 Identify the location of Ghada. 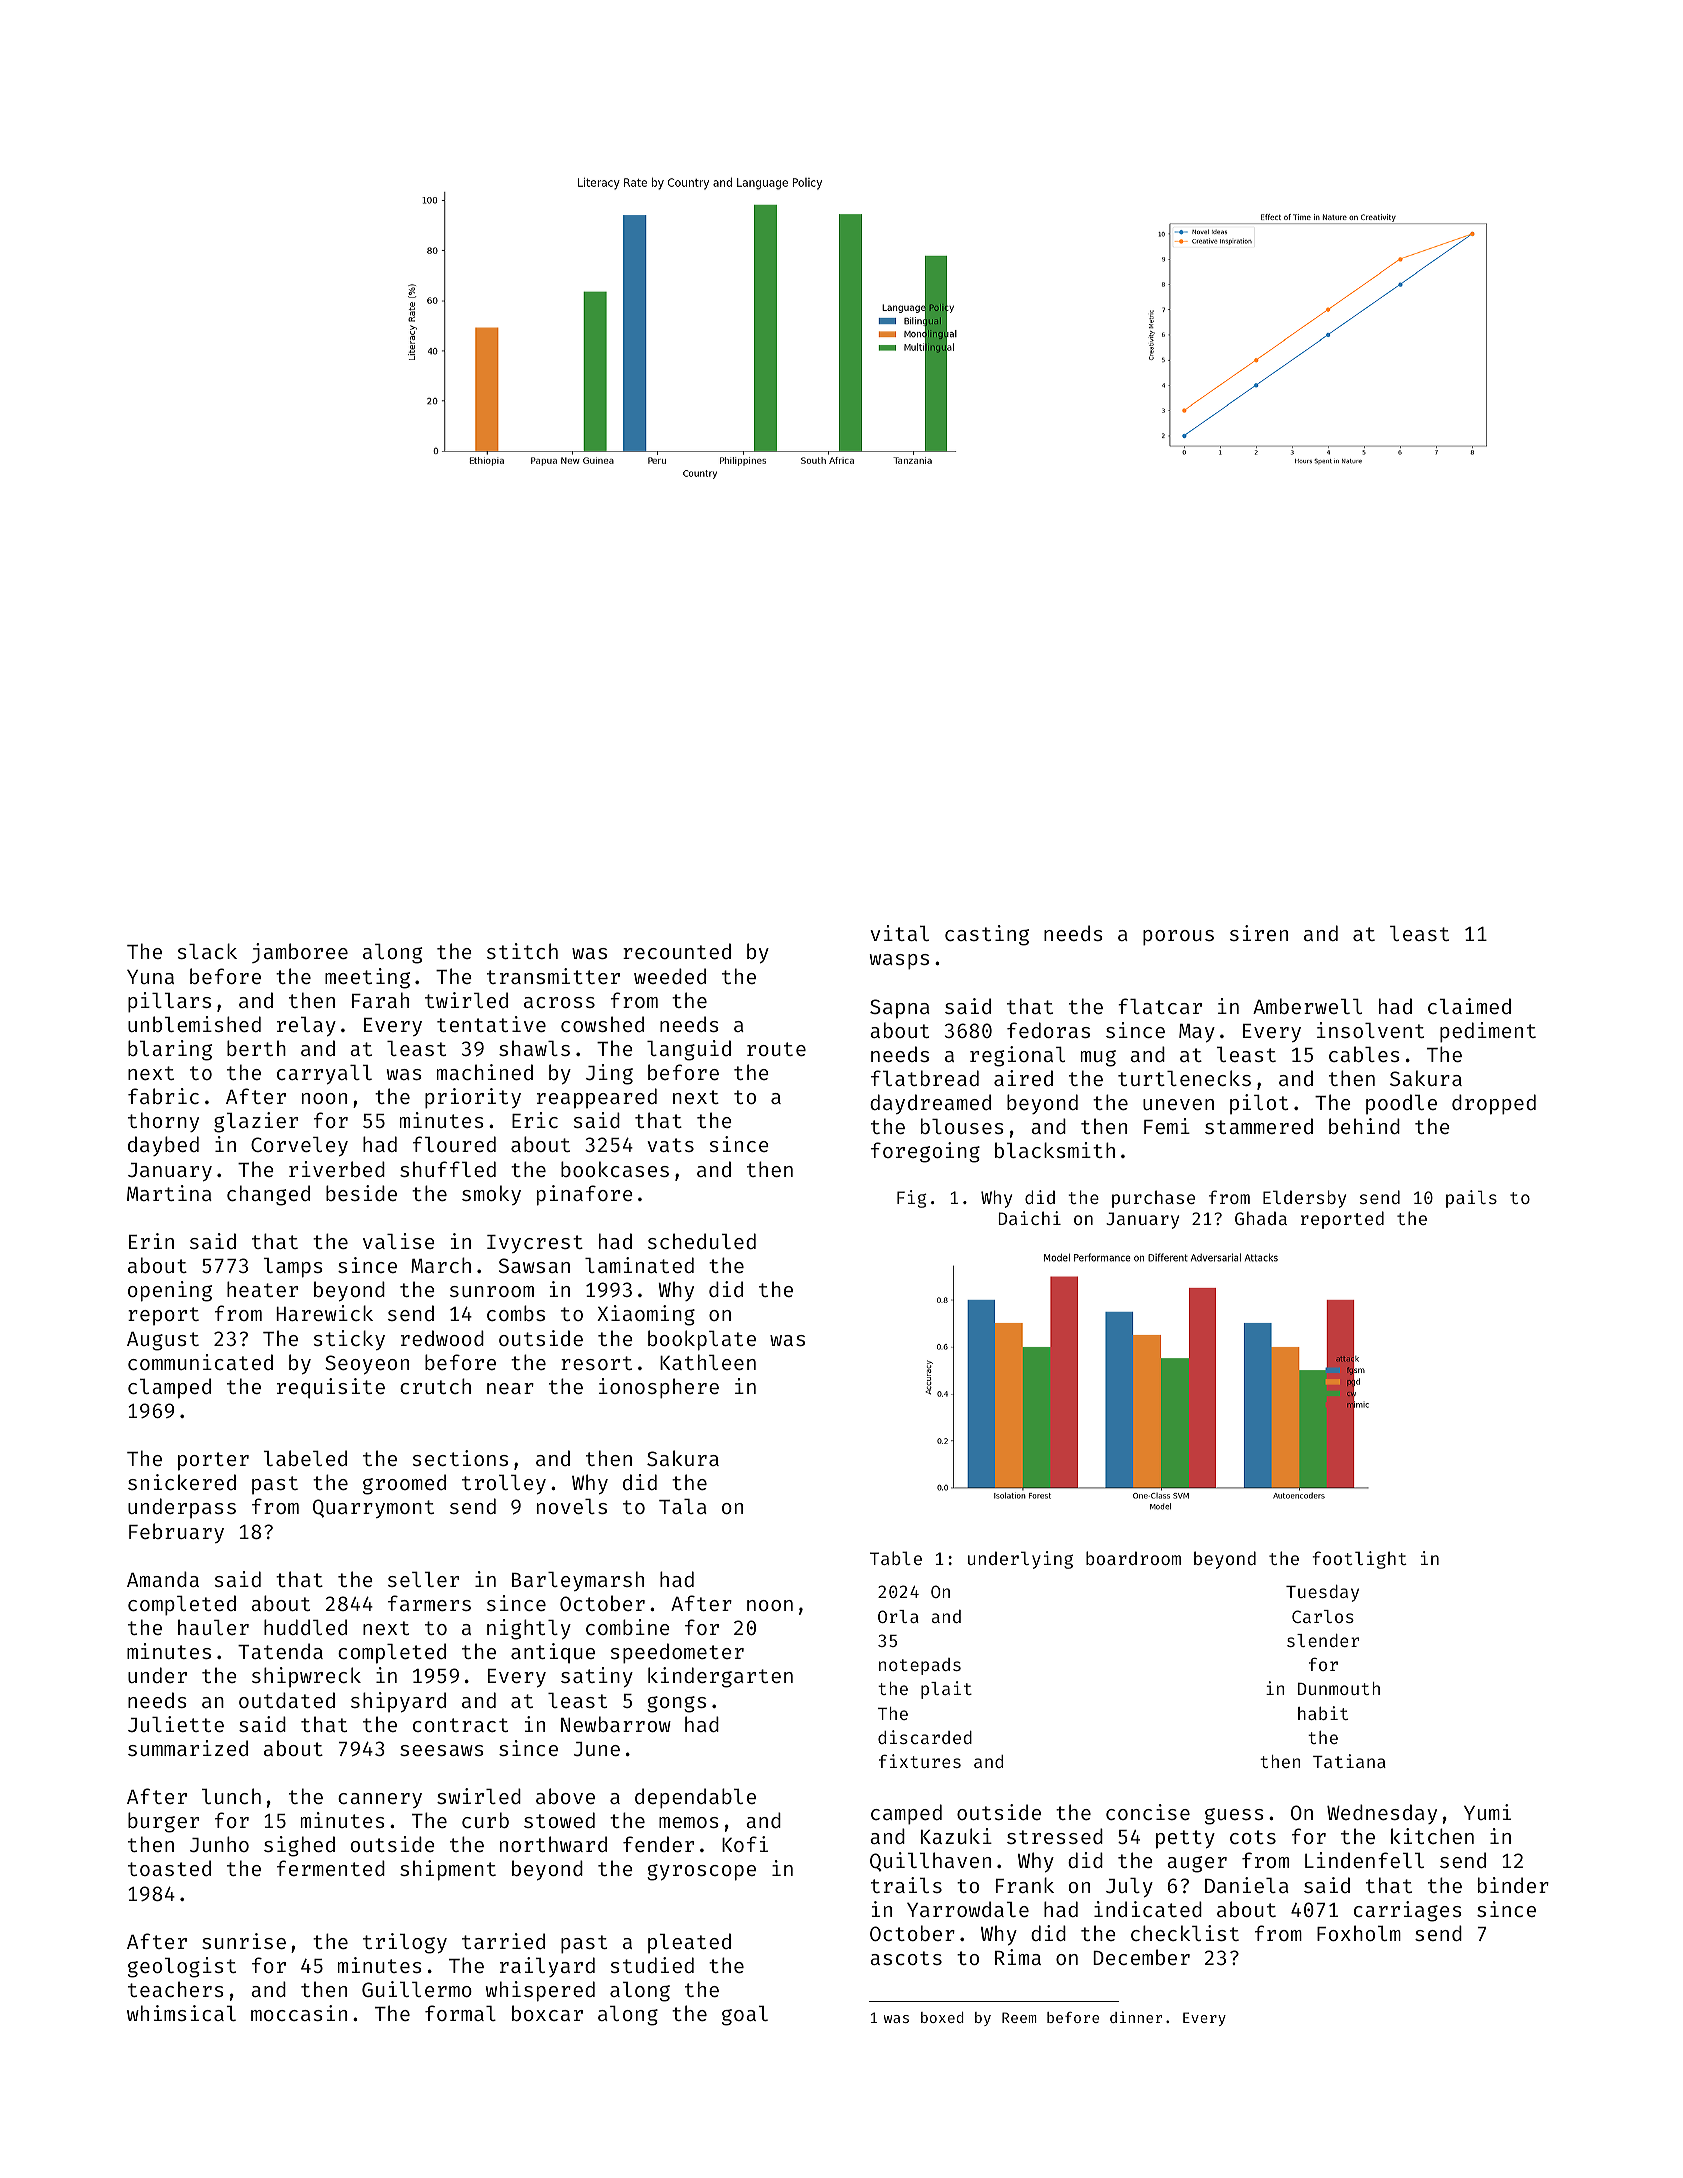
(1261, 1218).
